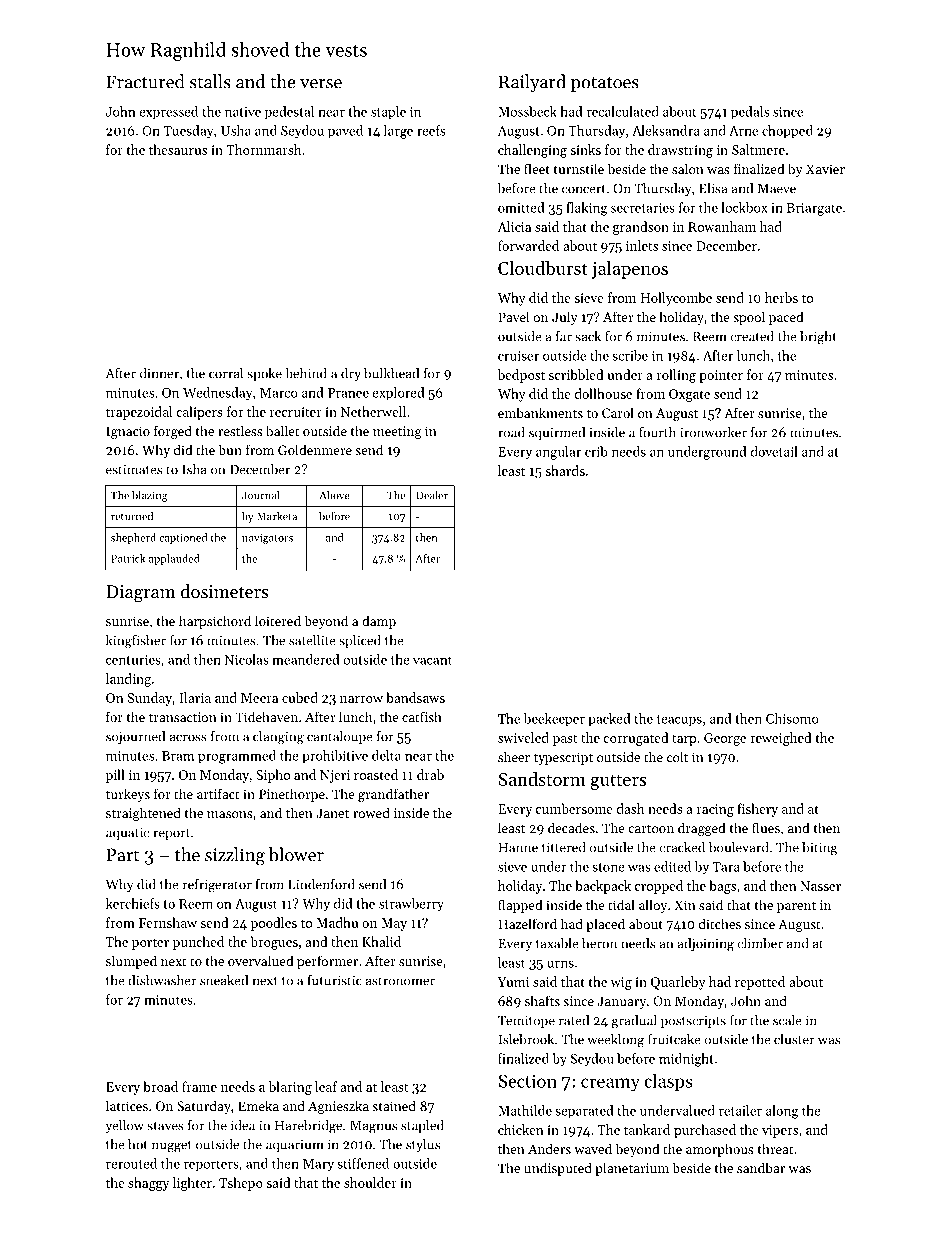 Image resolution: width=952 pixels, height=1233 pixels. Describe the element at coordinates (432, 660) in the screenshot. I see `vacant` at that location.
